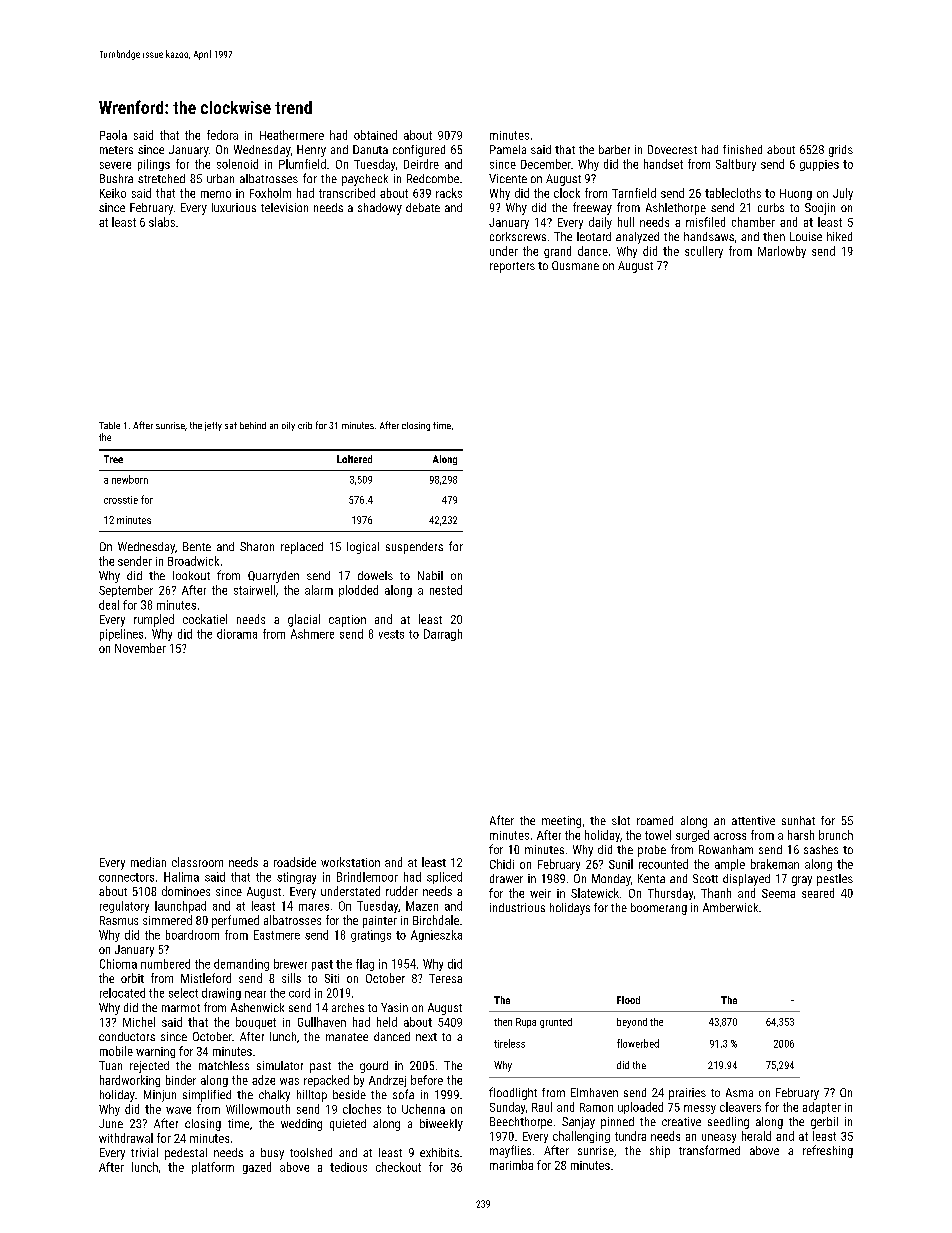 The width and height of the document is (952, 1233). I want to click on Darragh, so click(443, 635).
